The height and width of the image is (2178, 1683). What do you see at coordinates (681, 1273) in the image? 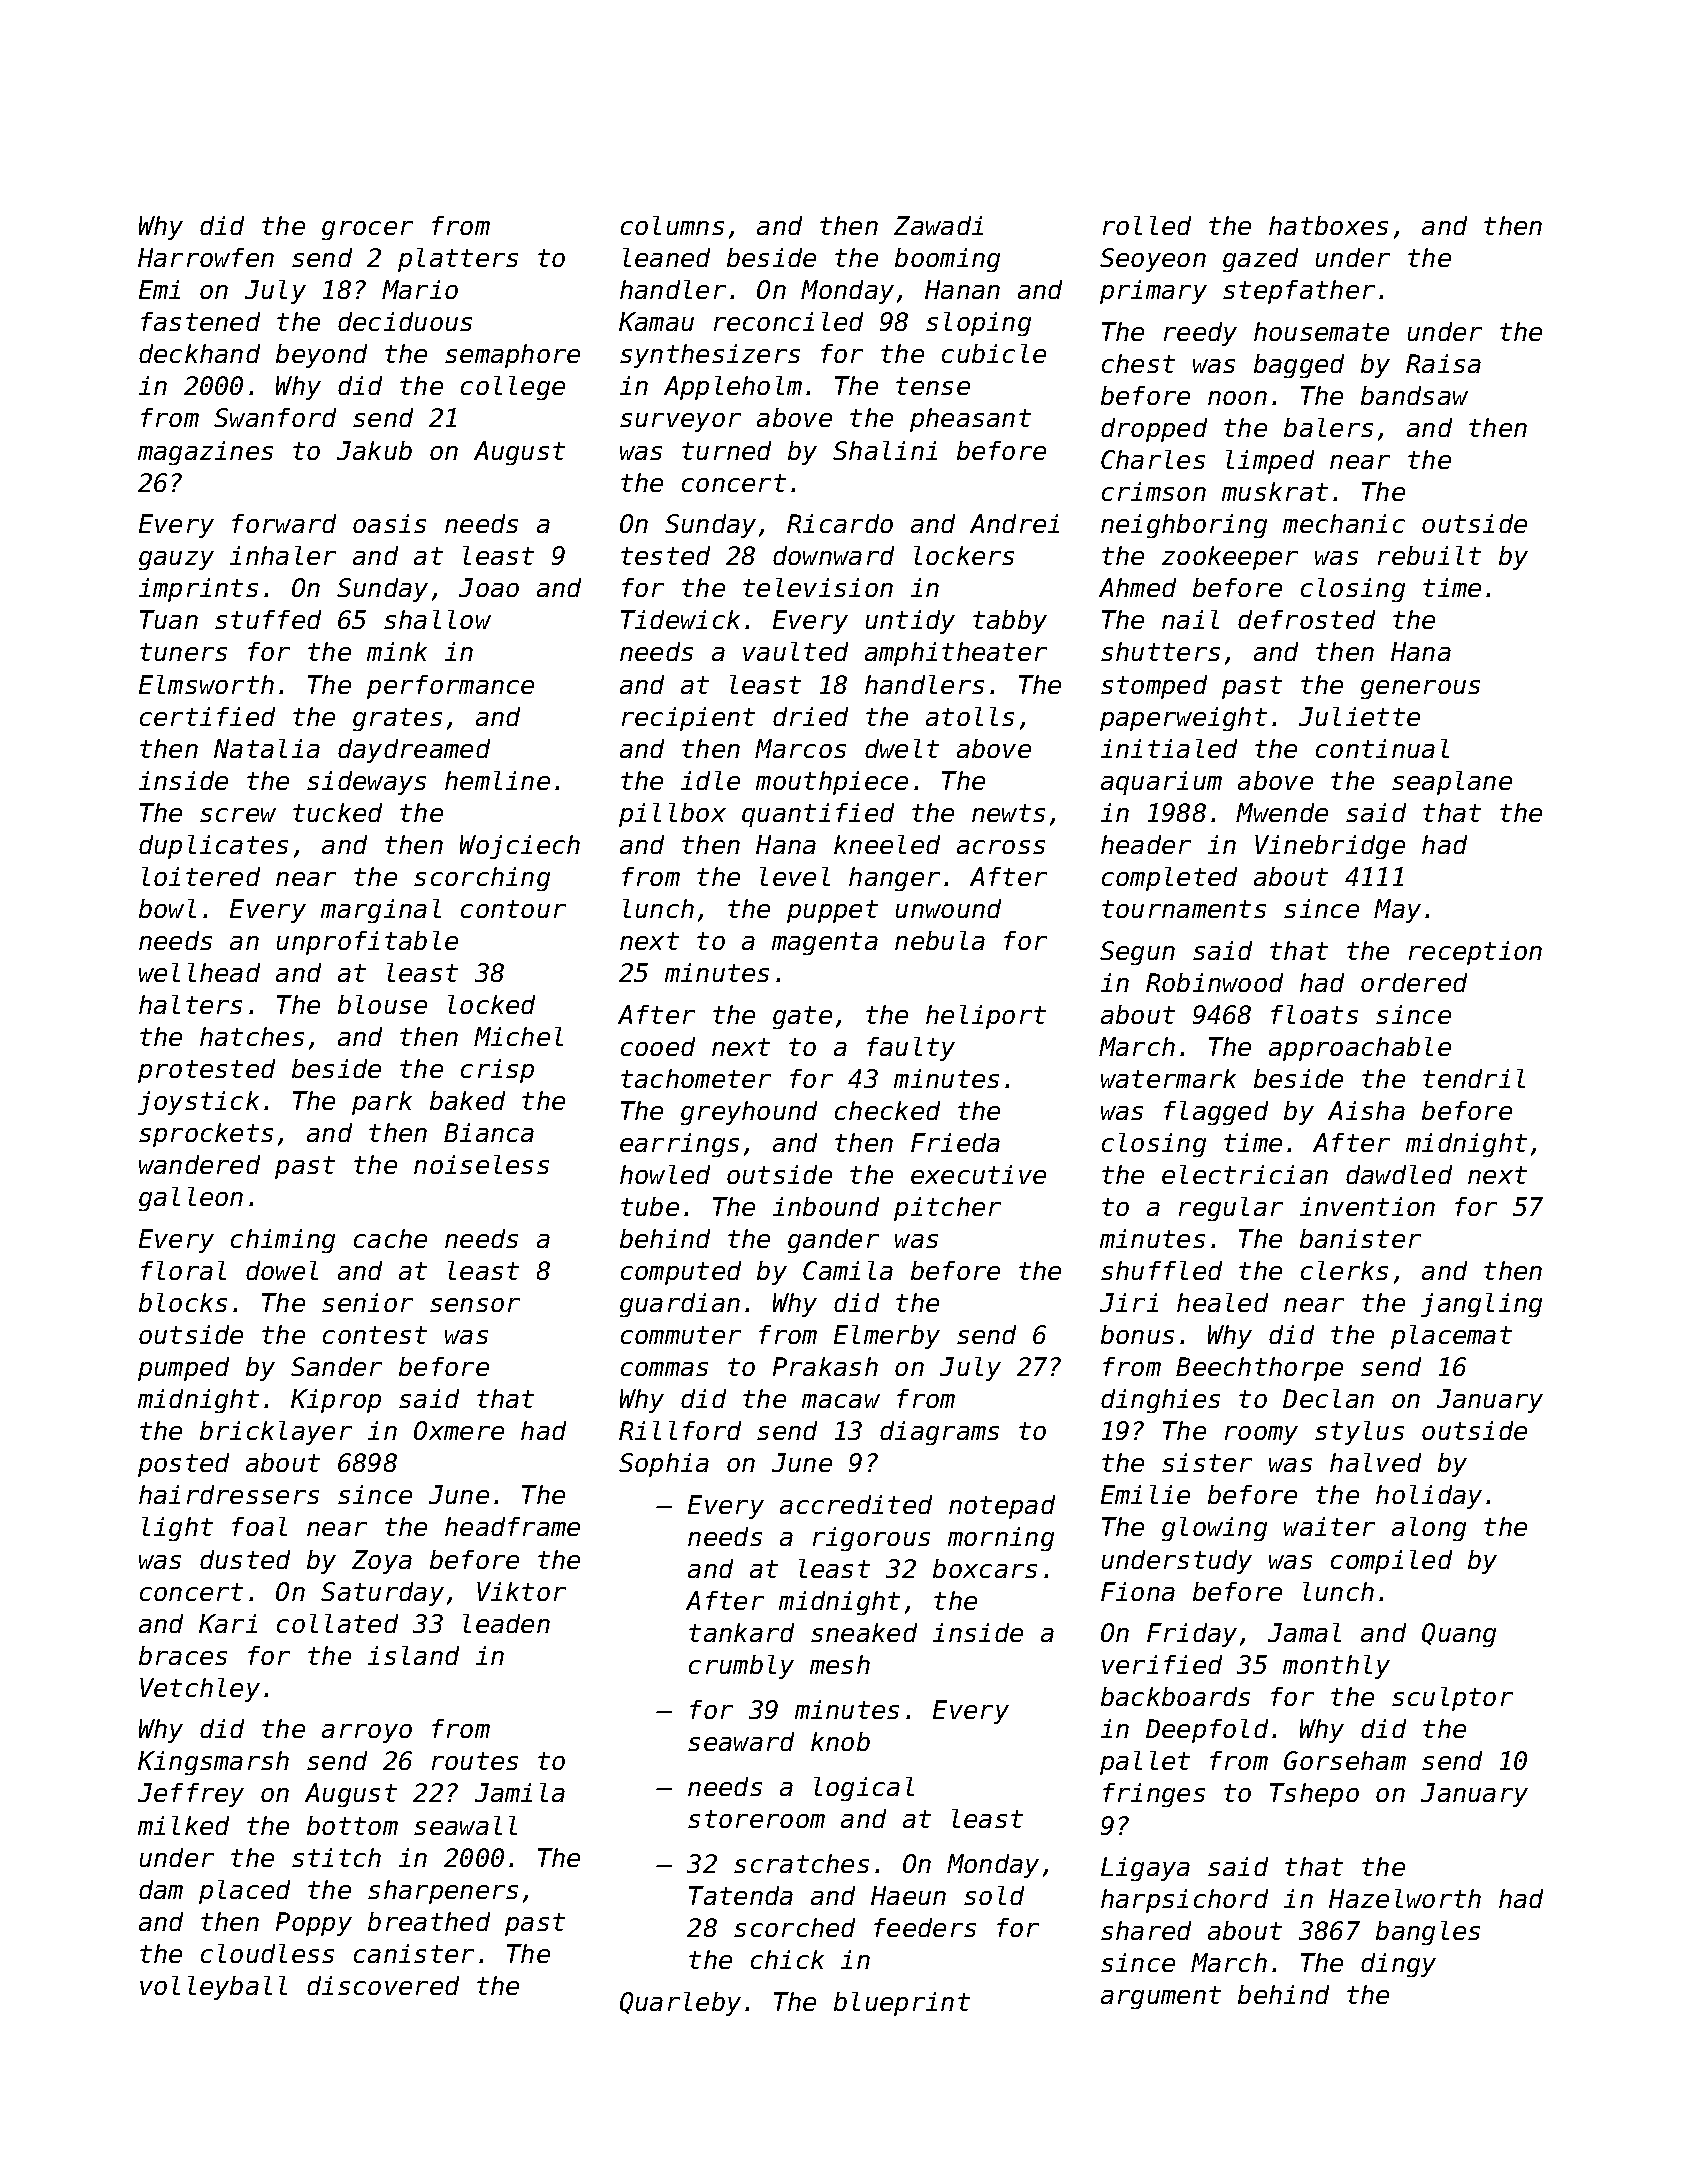
I see `computed` at bounding box center [681, 1273].
